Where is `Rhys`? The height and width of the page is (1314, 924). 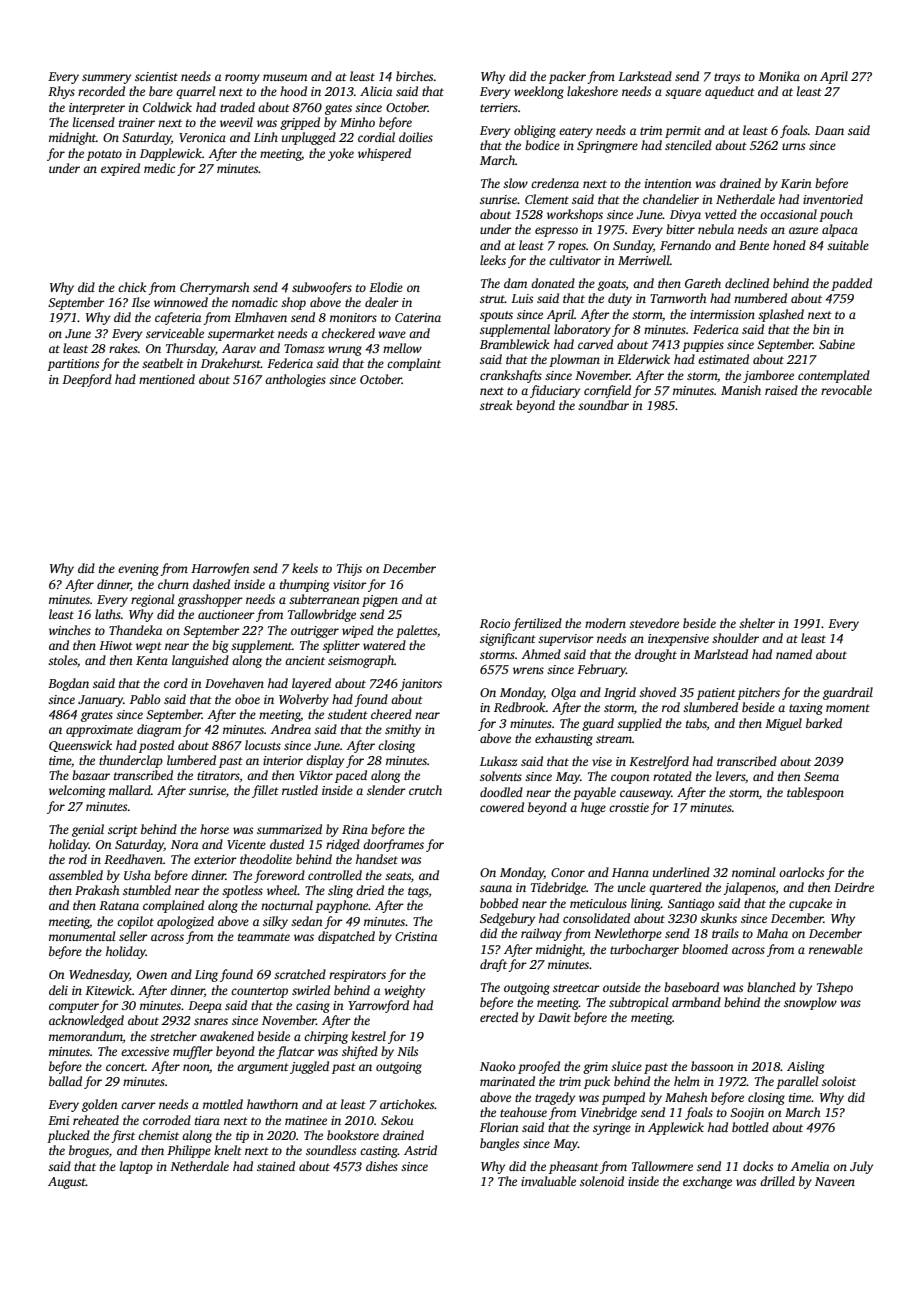 Rhys is located at coordinates (61, 92).
